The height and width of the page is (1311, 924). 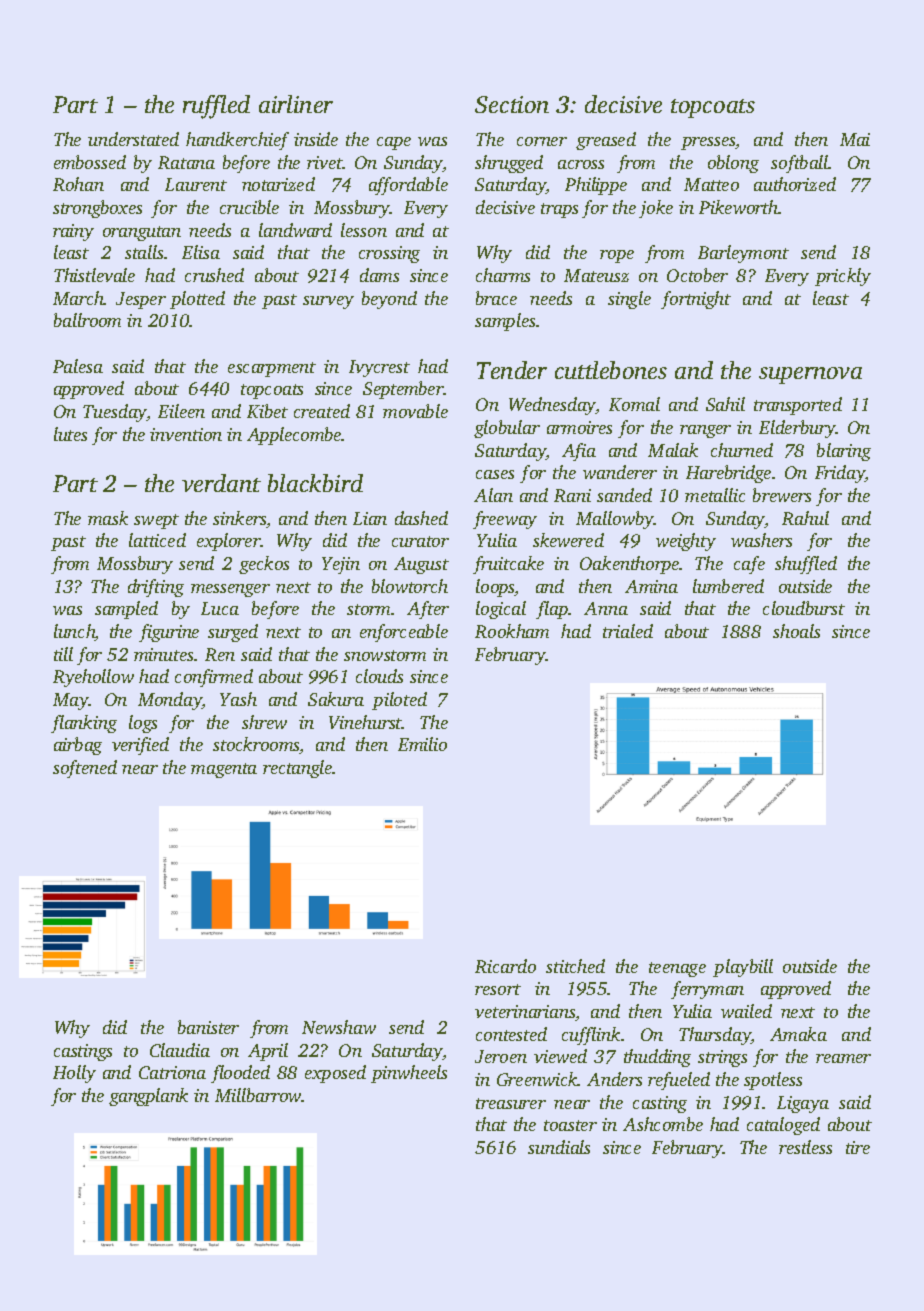 I want to click on Ricardo, so click(x=505, y=966).
